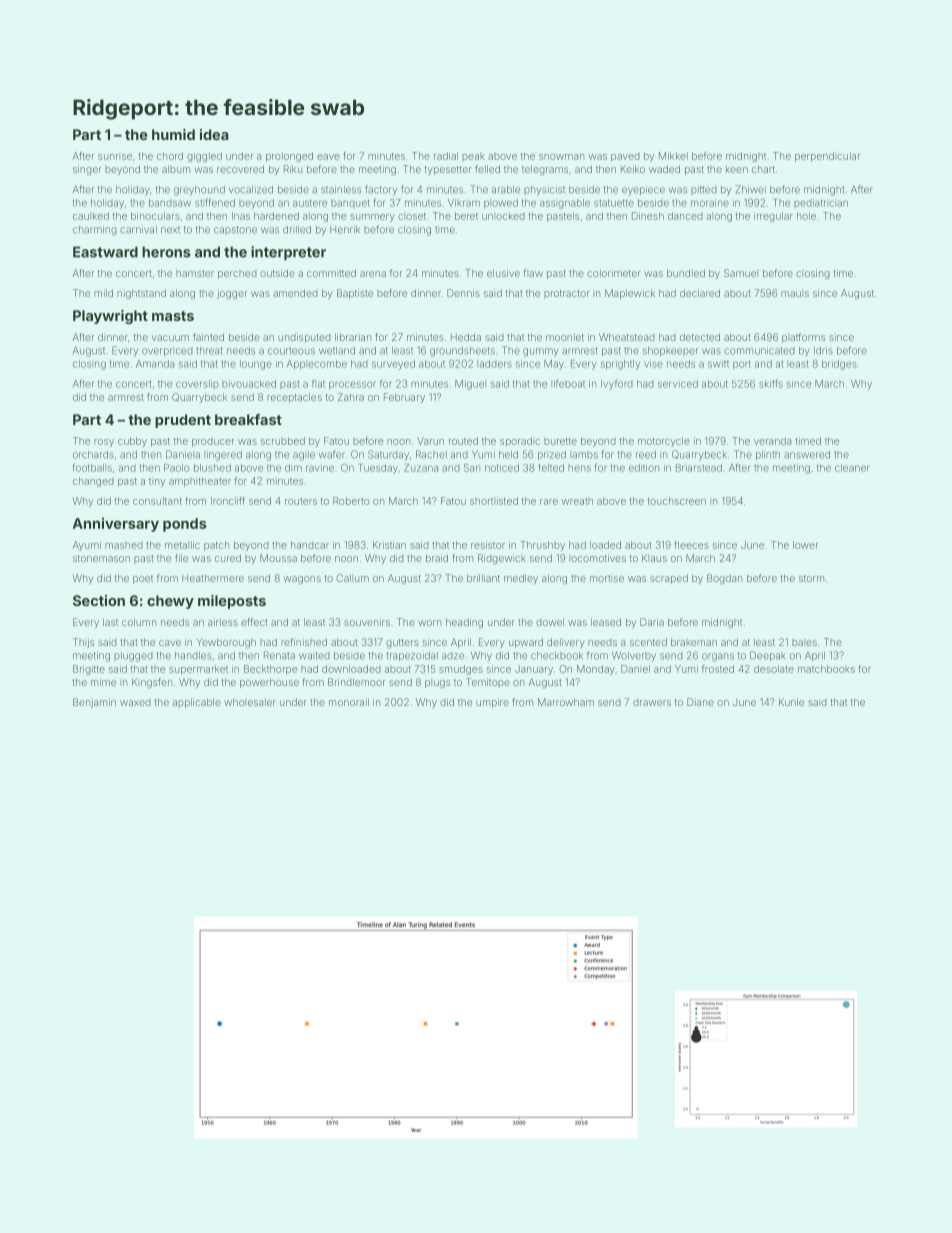 This screenshot has width=952, height=1233. What do you see at coordinates (185, 525) in the screenshot?
I see `ponds` at bounding box center [185, 525].
